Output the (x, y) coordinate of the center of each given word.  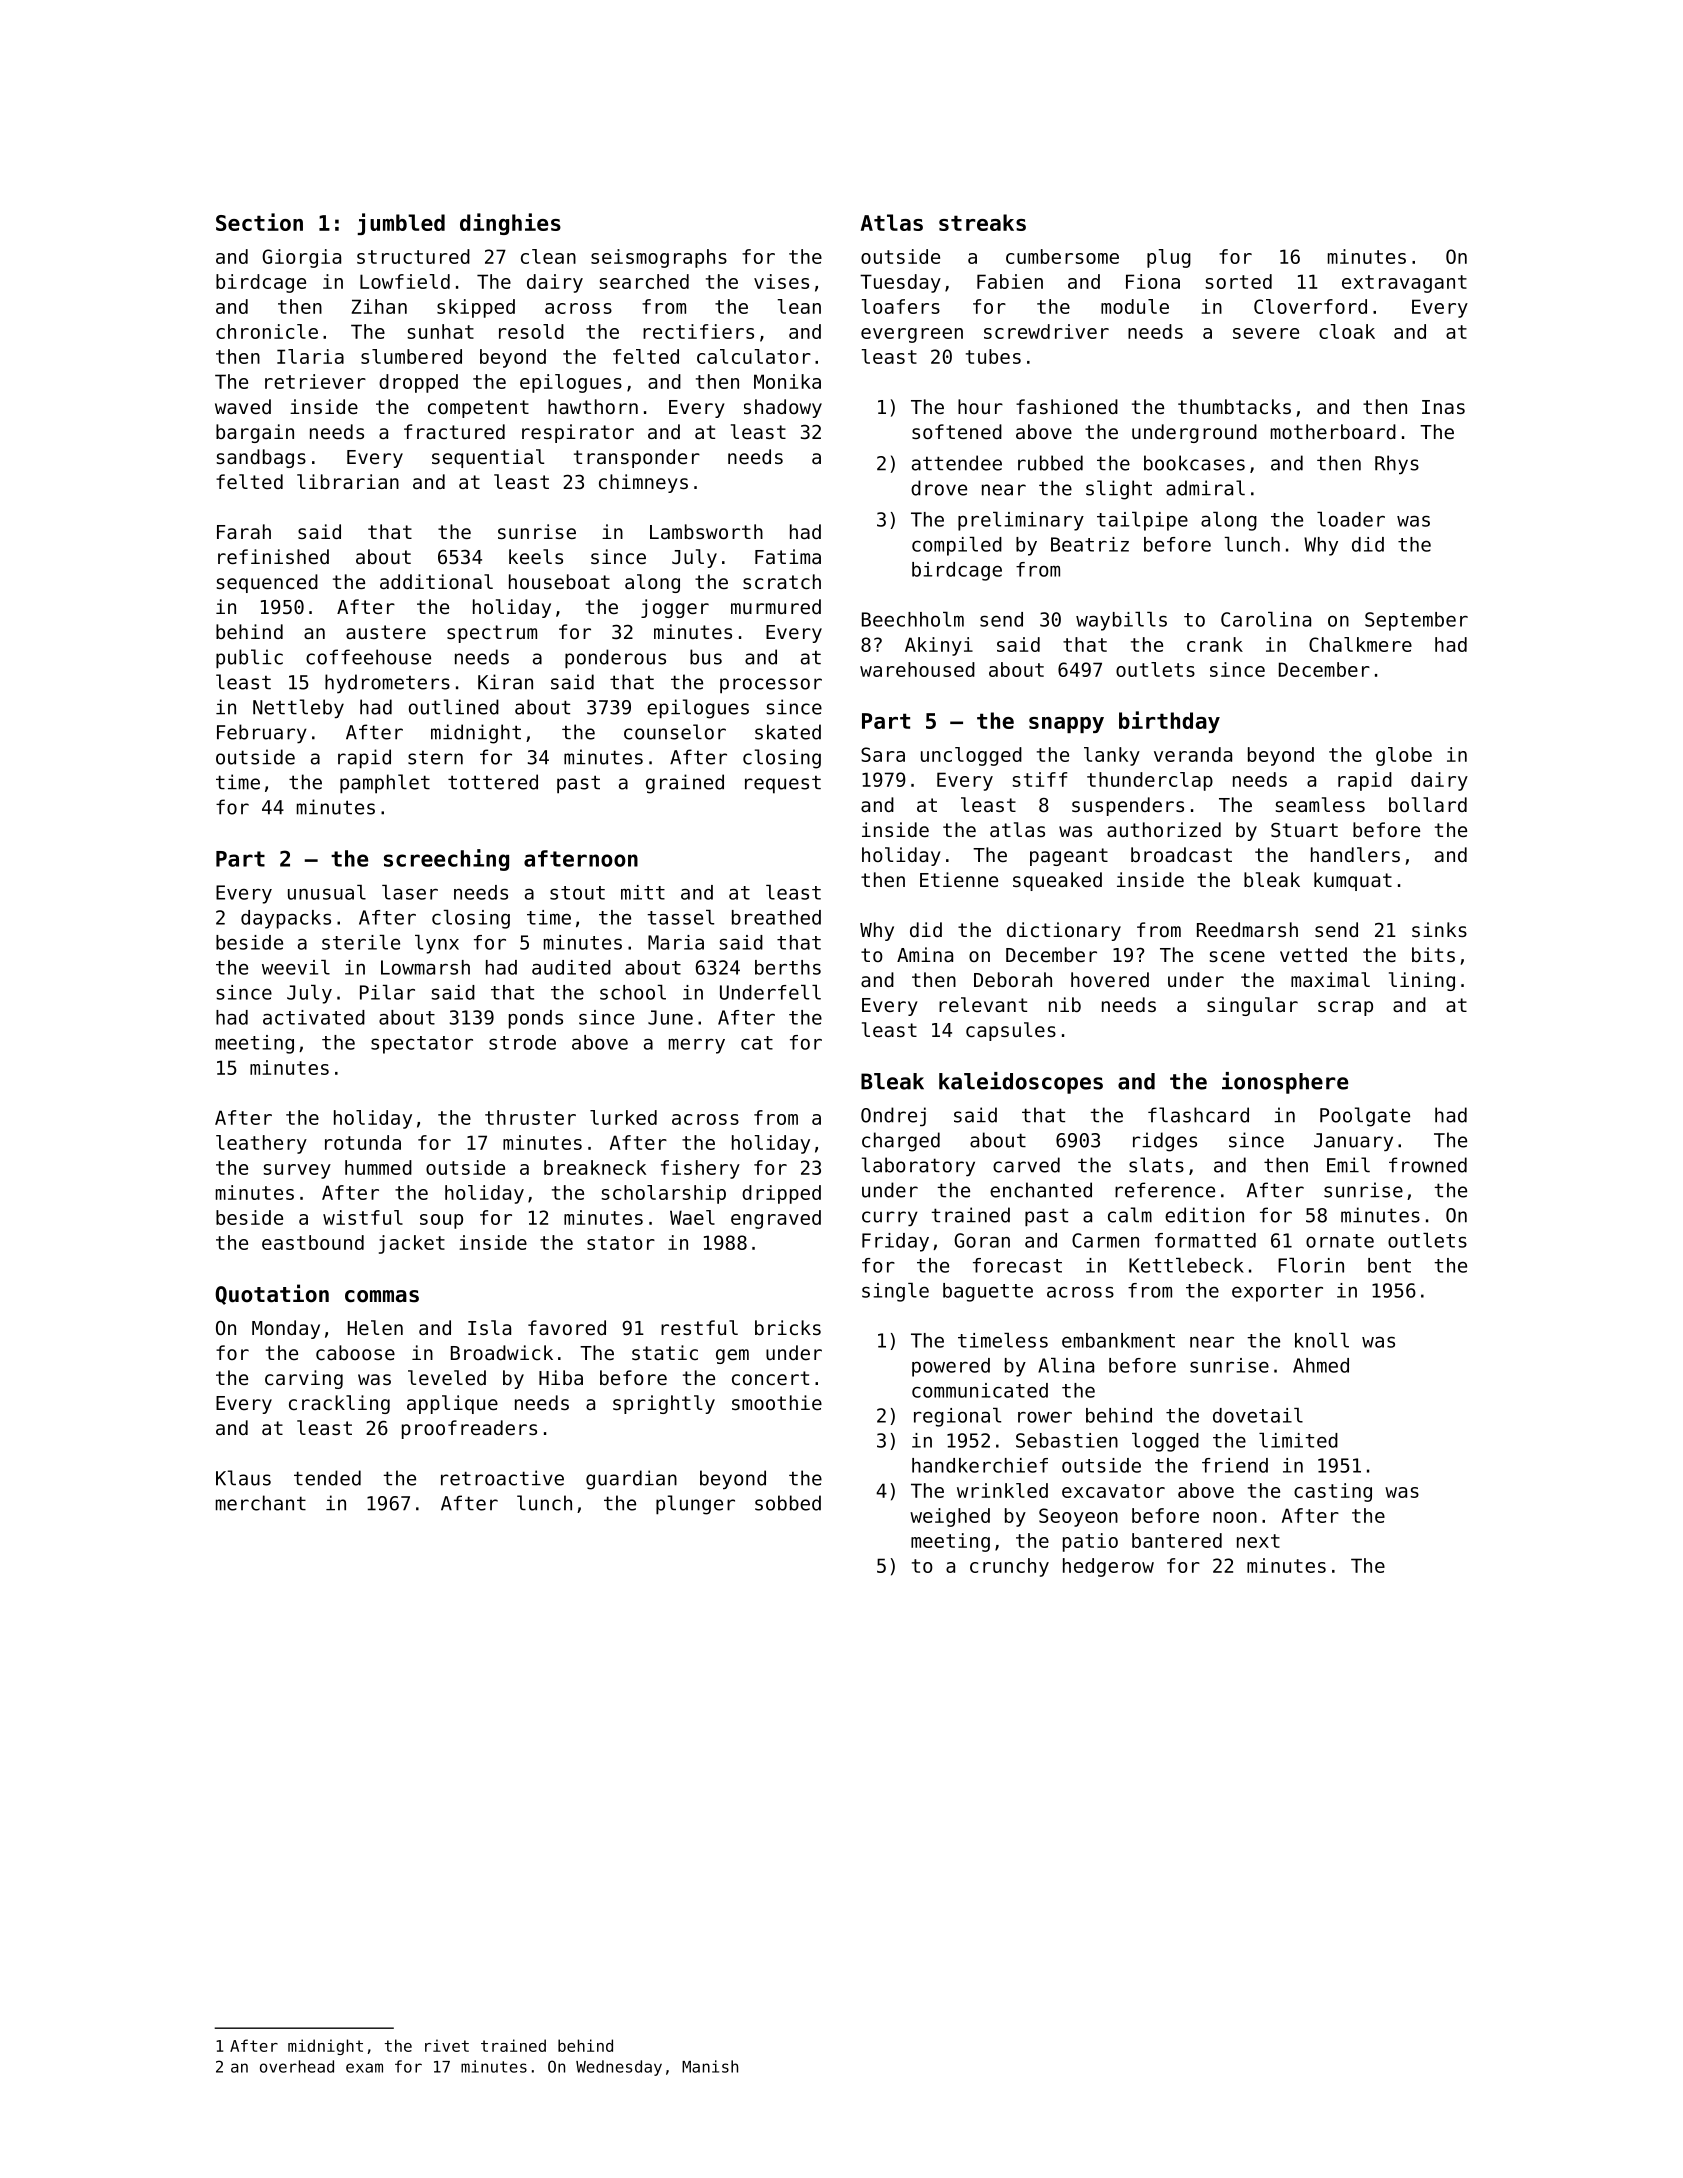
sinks (1439, 929)
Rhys (1397, 465)
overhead (297, 2066)
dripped (781, 1194)
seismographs (659, 258)
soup (441, 1221)
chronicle (267, 331)
